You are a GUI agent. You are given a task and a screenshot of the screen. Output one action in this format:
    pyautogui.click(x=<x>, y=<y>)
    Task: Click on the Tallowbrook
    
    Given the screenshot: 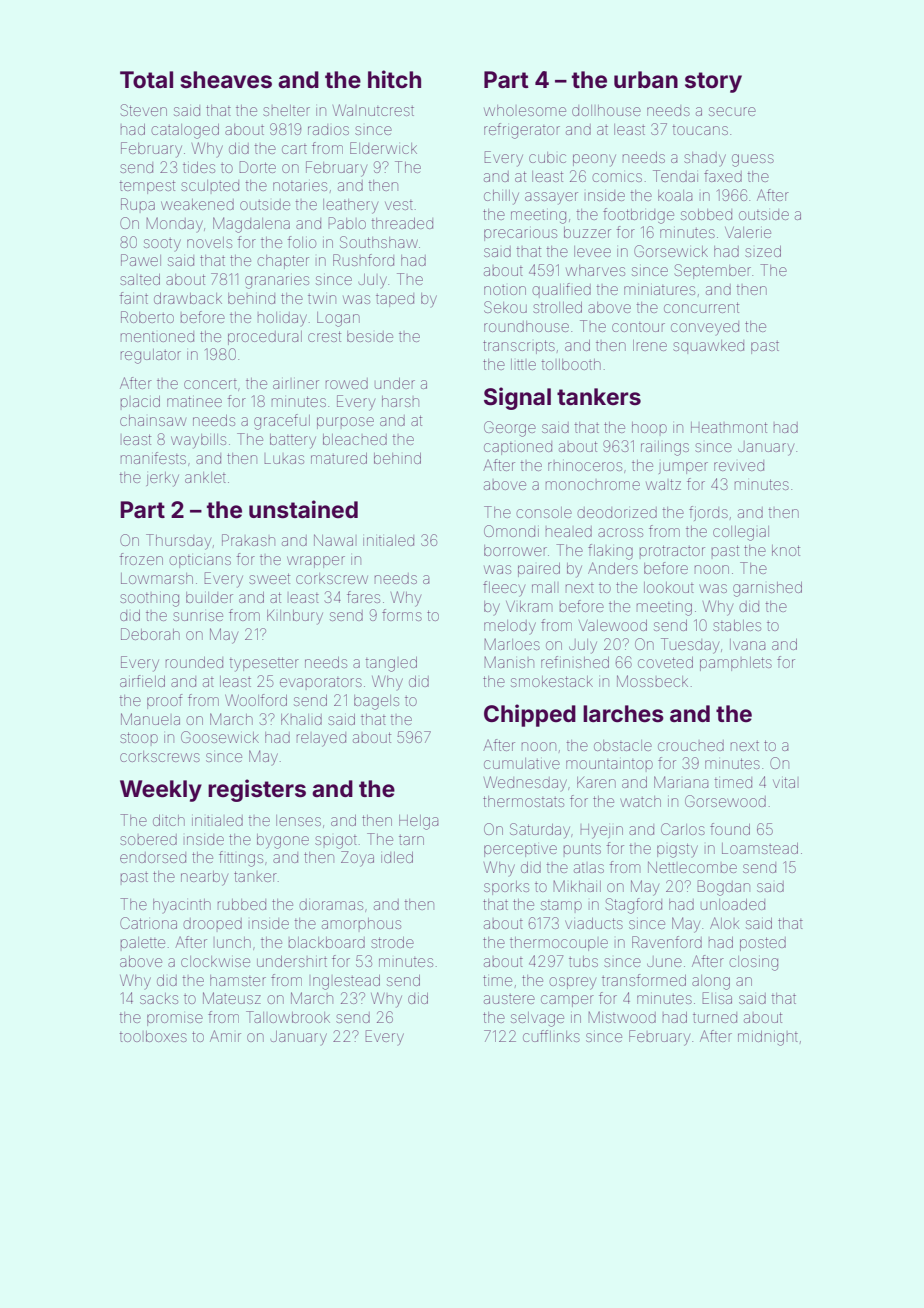 What is the action you would take?
    pyautogui.click(x=288, y=1017)
